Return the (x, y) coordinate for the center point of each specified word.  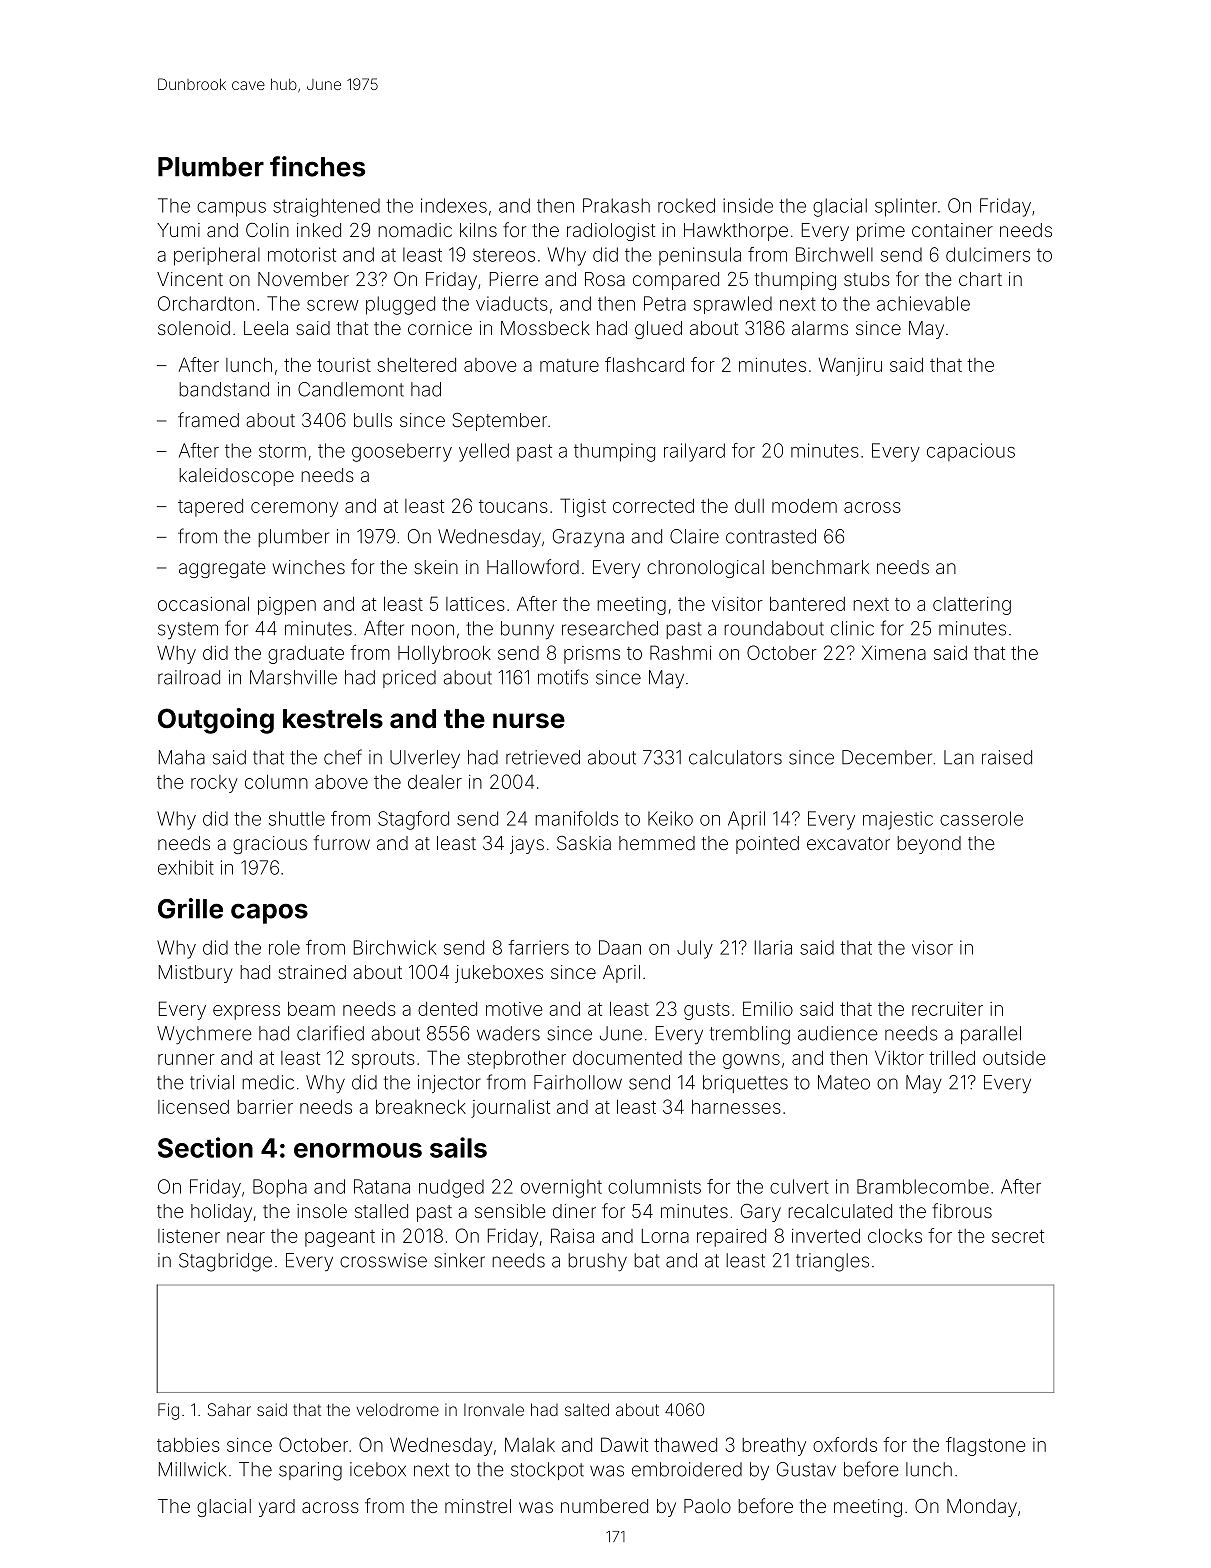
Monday (982, 1508)
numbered (604, 1506)
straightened (326, 207)
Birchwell (834, 254)
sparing (310, 1471)
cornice (440, 328)
